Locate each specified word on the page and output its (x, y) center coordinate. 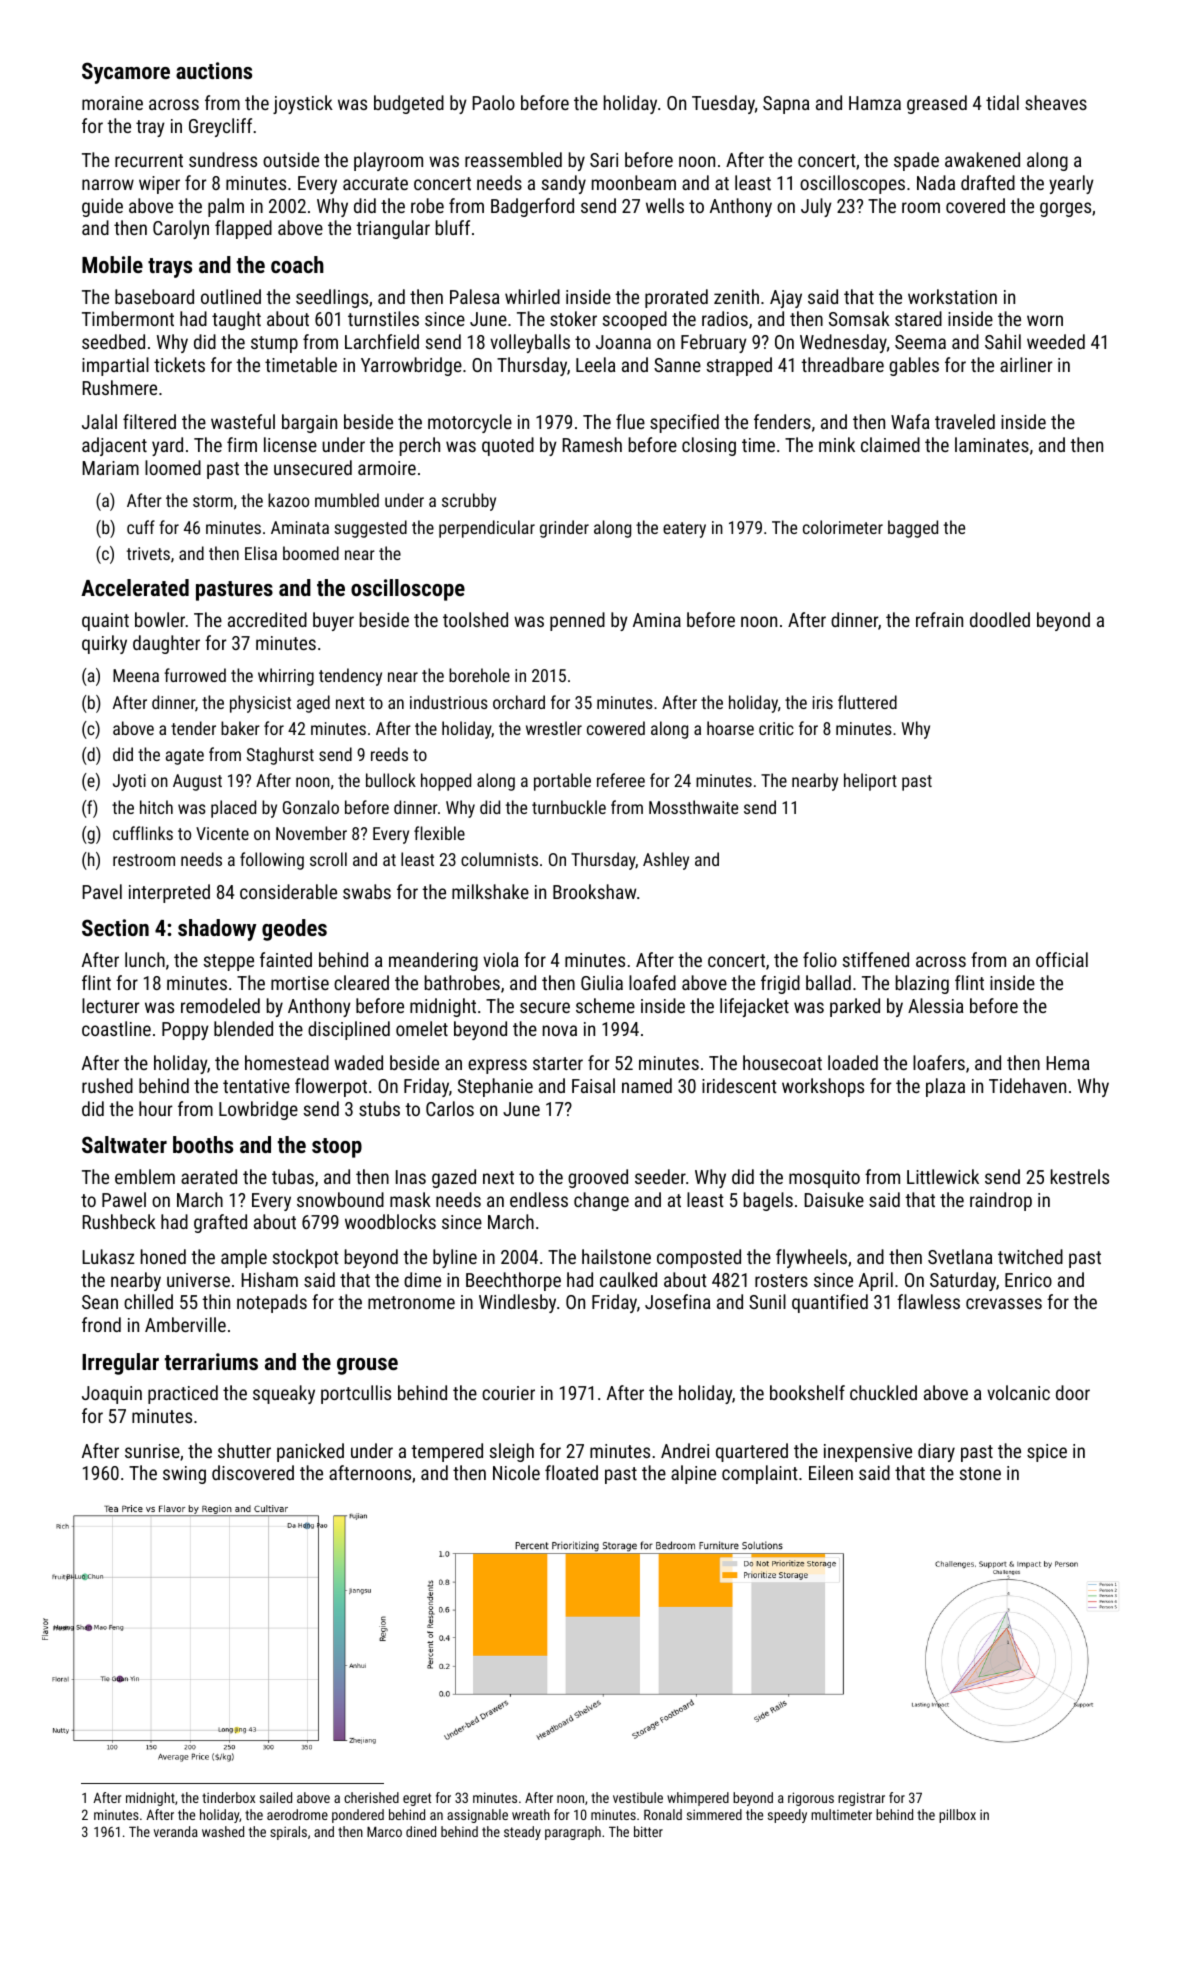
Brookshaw (594, 891)
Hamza (875, 103)
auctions (214, 70)
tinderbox (228, 1797)
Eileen (831, 1472)
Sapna (786, 105)
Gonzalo (311, 807)
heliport (870, 782)
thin (216, 1301)
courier (508, 1393)
